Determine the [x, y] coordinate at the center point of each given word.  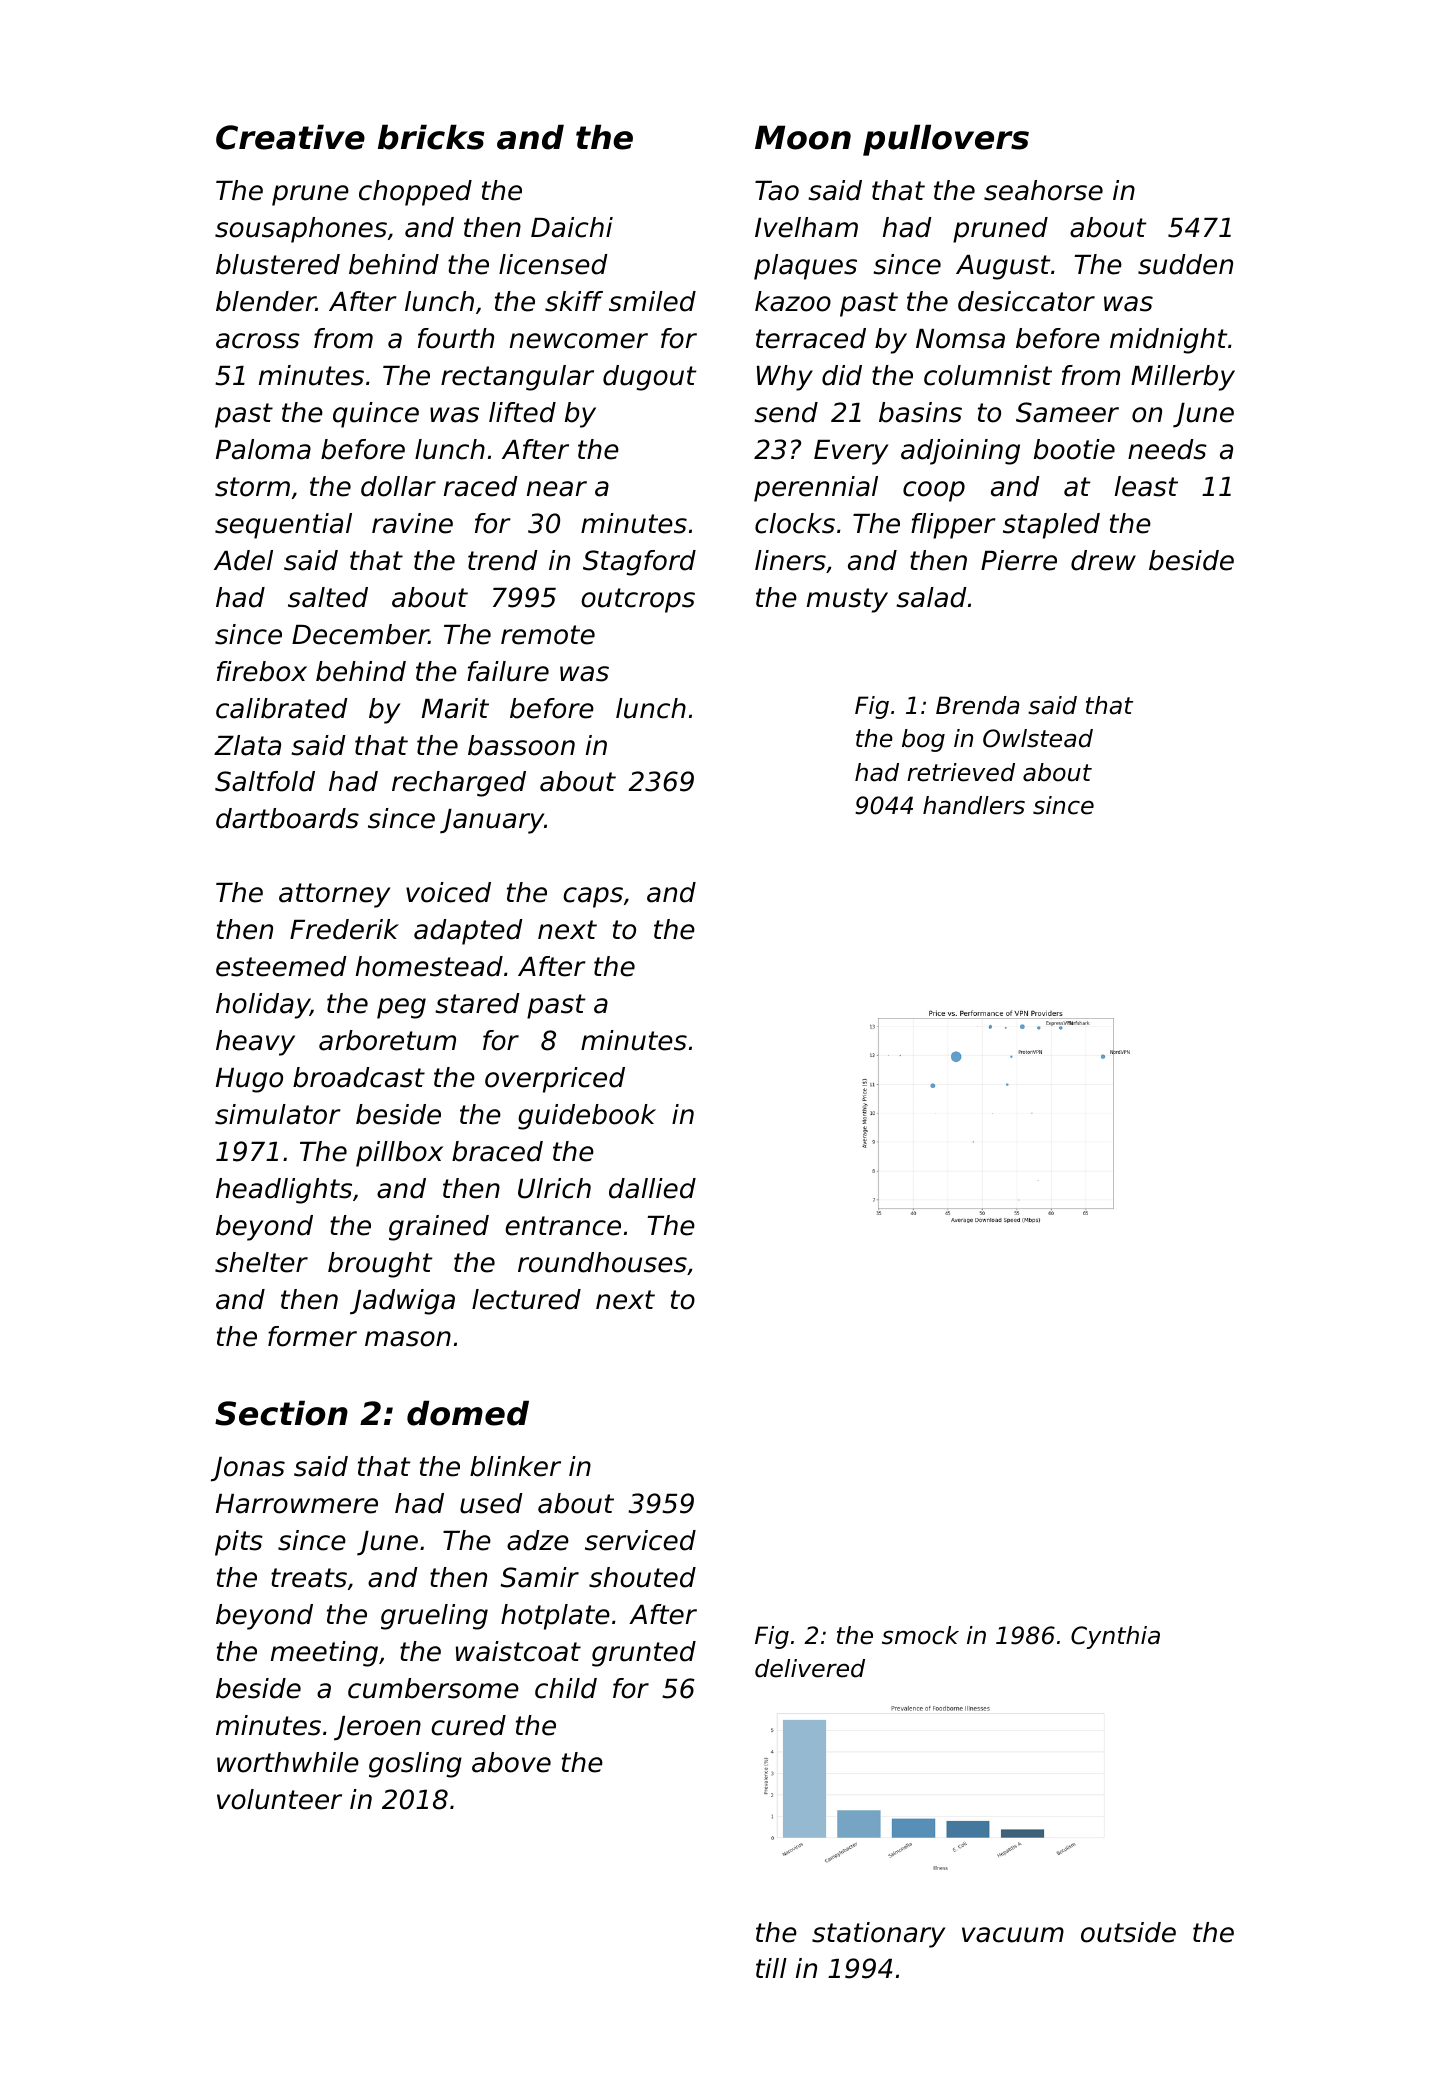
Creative [290, 137]
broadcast [359, 1077]
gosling [415, 1765]
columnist [988, 375]
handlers [974, 805]
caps [593, 897]
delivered [810, 1668]
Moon [803, 137]
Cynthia [1115, 1637]
